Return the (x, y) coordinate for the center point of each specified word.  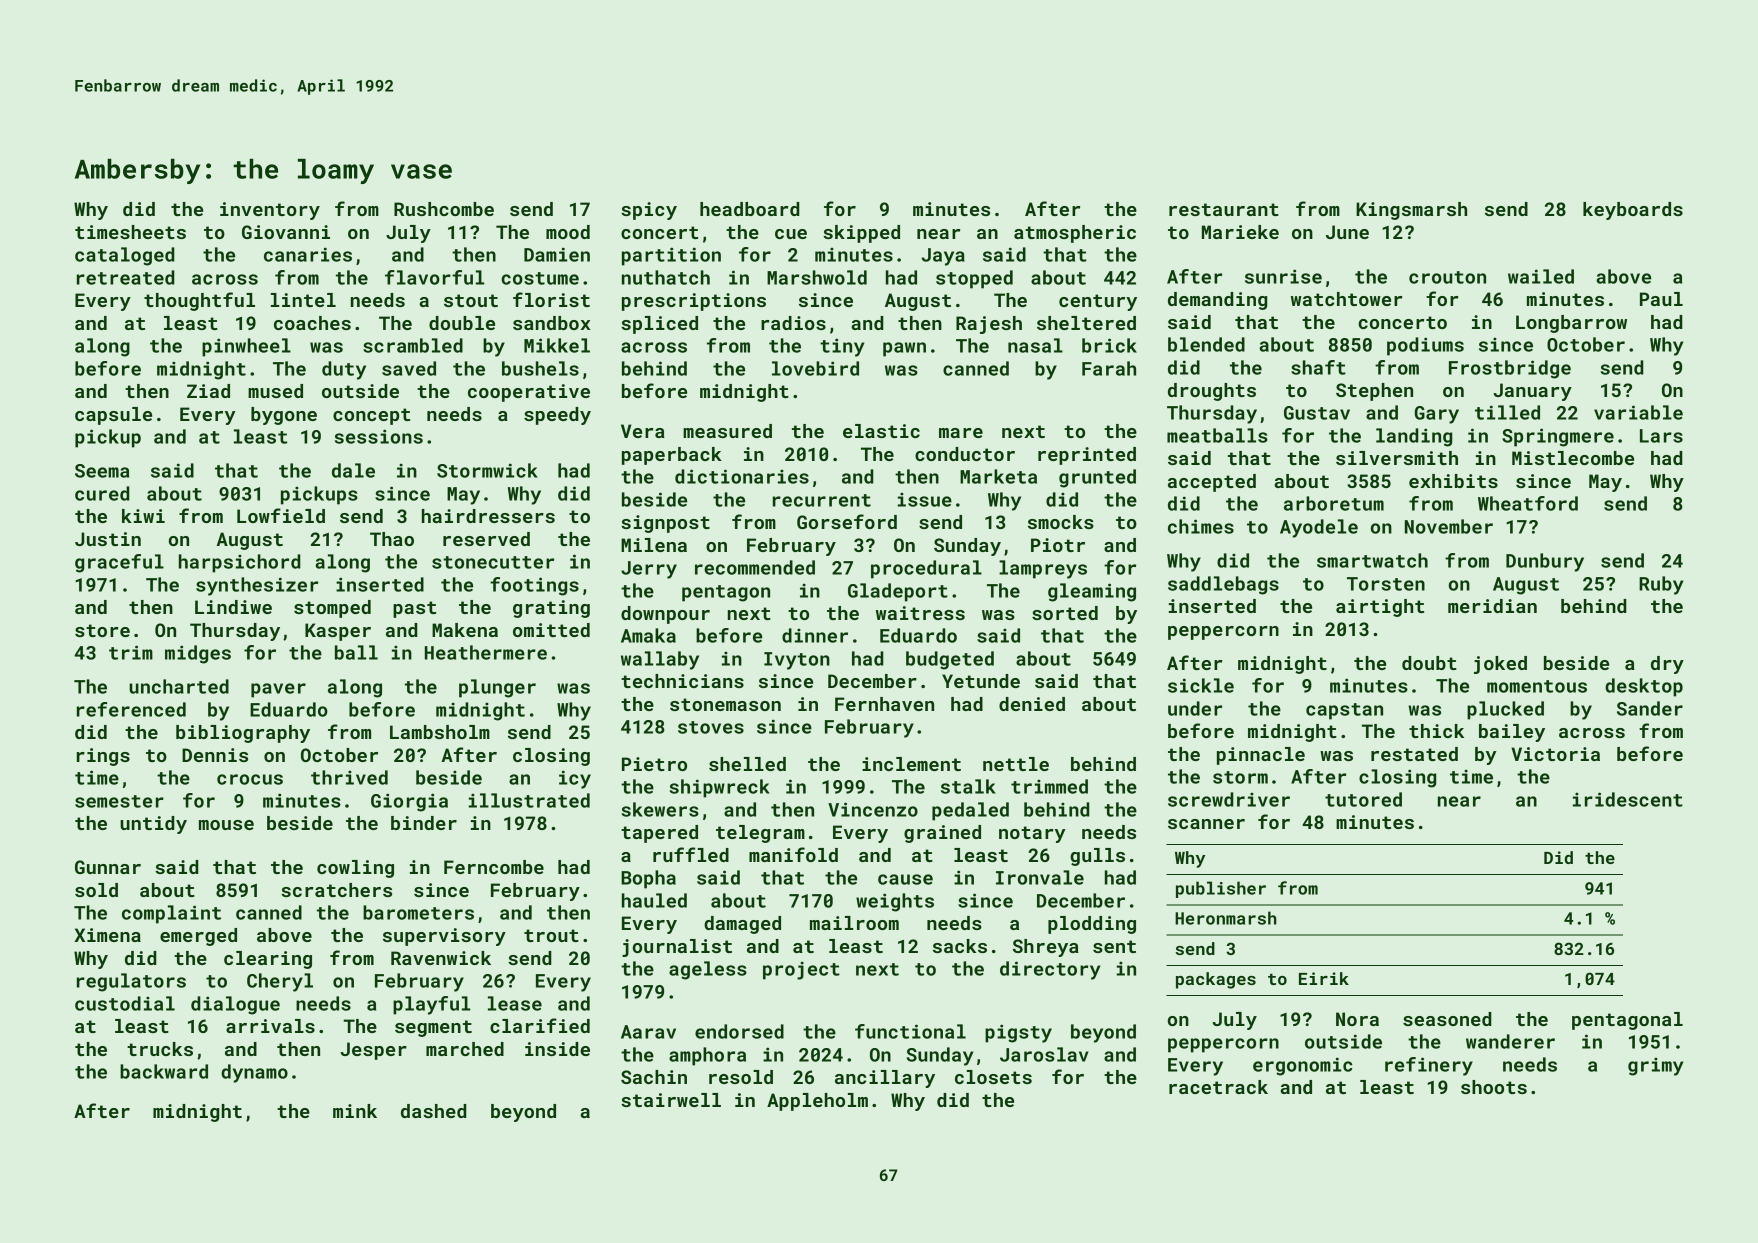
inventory (270, 211)
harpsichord (240, 563)
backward (164, 1071)
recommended (755, 567)
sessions (379, 436)
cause (905, 879)
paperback (672, 456)
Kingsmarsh (1411, 211)
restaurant (1224, 209)
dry (1667, 665)
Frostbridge (1510, 369)
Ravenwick (441, 958)
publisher (1221, 889)
